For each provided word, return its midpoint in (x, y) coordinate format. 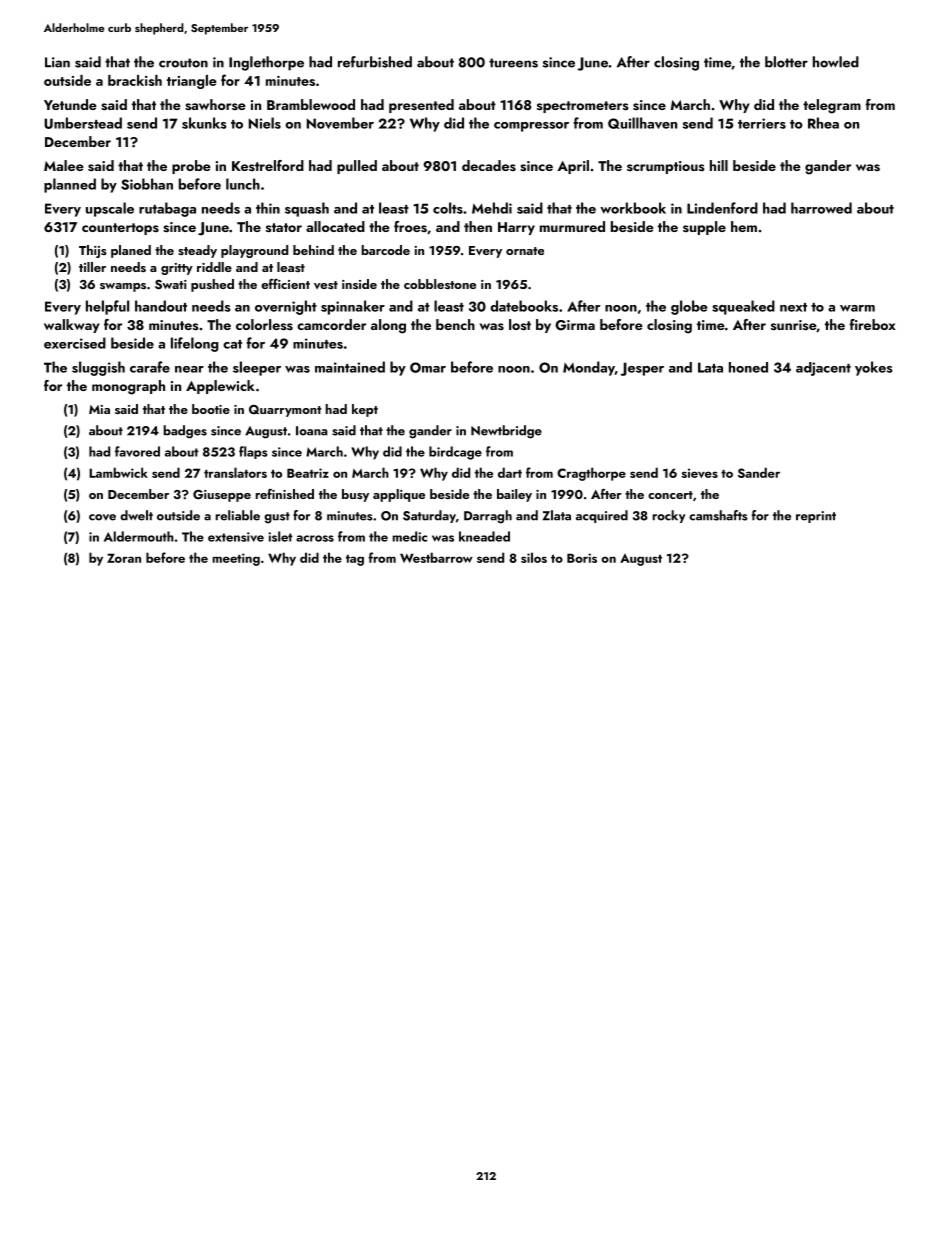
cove (102, 517)
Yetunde (70, 104)
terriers (762, 123)
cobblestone (440, 284)
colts (448, 208)
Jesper (642, 369)
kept (365, 410)
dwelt (136, 515)
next (793, 307)
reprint (816, 517)
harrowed (821, 208)
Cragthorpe (591, 474)
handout (161, 306)
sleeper (257, 368)
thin (268, 208)
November (340, 123)
